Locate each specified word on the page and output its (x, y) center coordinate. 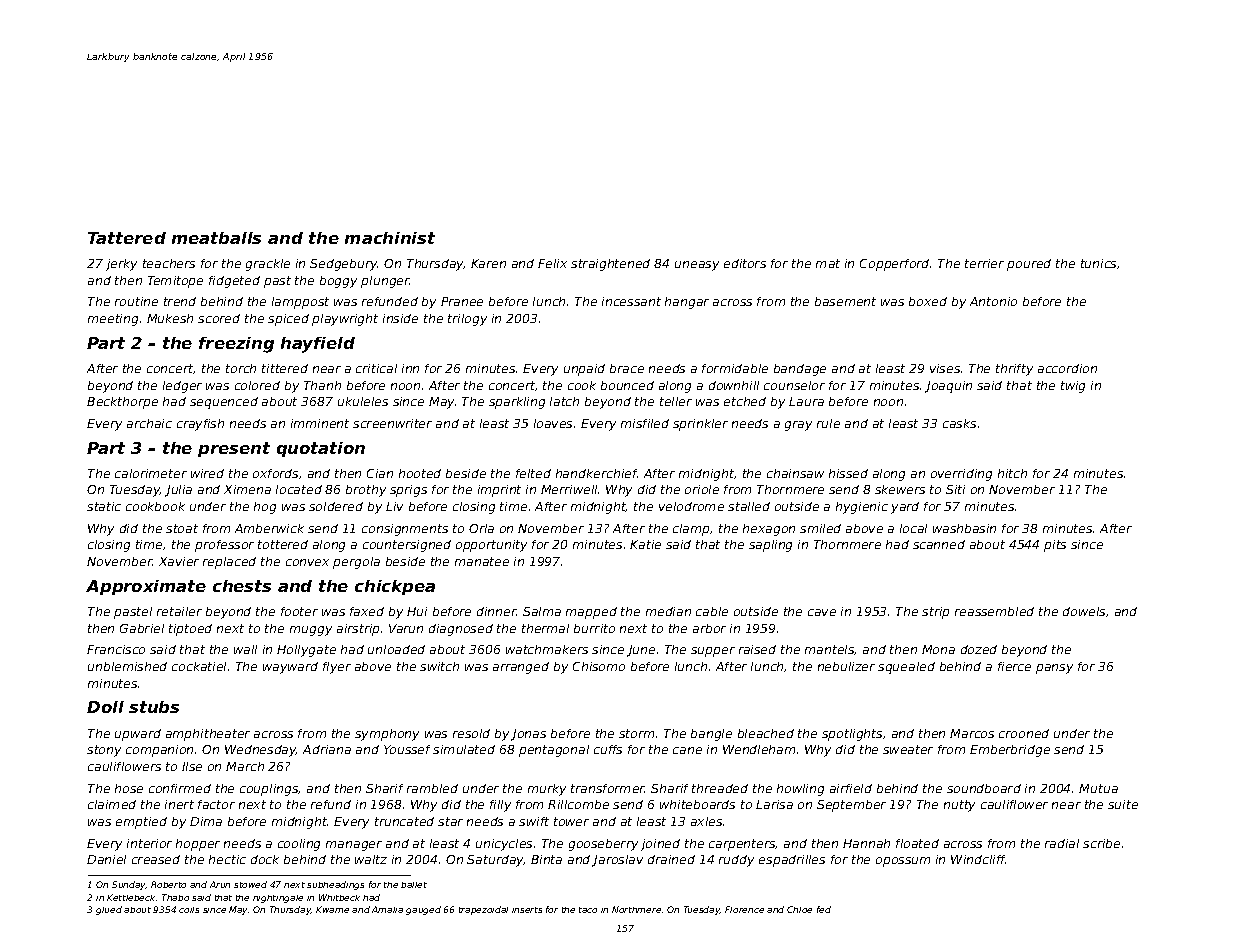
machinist (390, 238)
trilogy (467, 320)
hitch (1012, 473)
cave (822, 612)
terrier (984, 263)
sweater (908, 749)
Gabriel (142, 628)
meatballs (216, 238)
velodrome (691, 506)
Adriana (327, 749)
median (668, 611)
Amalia (387, 909)
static (104, 506)
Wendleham (759, 749)
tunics (1098, 263)
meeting (113, 320)
